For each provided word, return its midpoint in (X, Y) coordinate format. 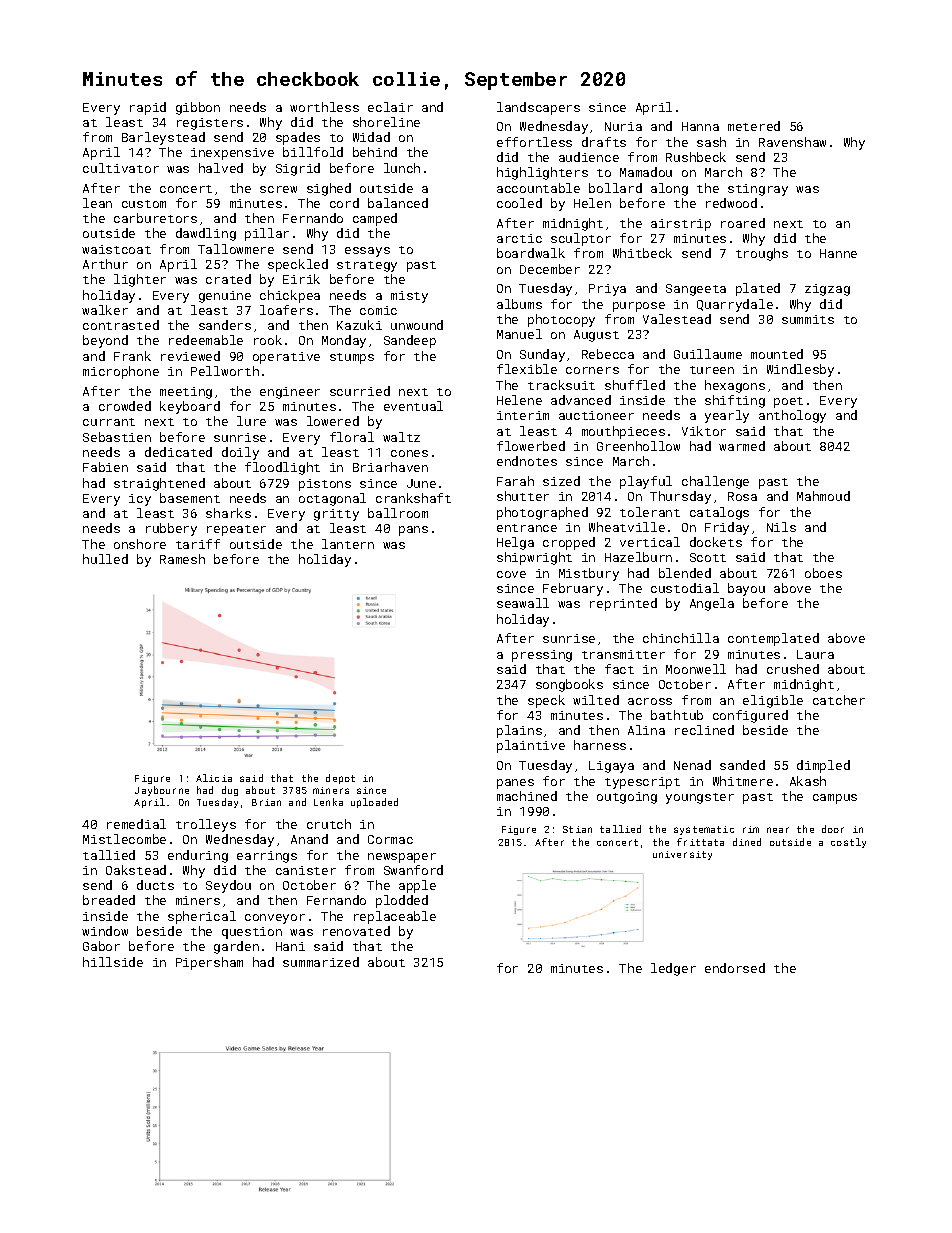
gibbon (198, 108)
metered (754, 126)
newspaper (402, 858)
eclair (390, 107)
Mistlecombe (124, 839)
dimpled (823, 766)
